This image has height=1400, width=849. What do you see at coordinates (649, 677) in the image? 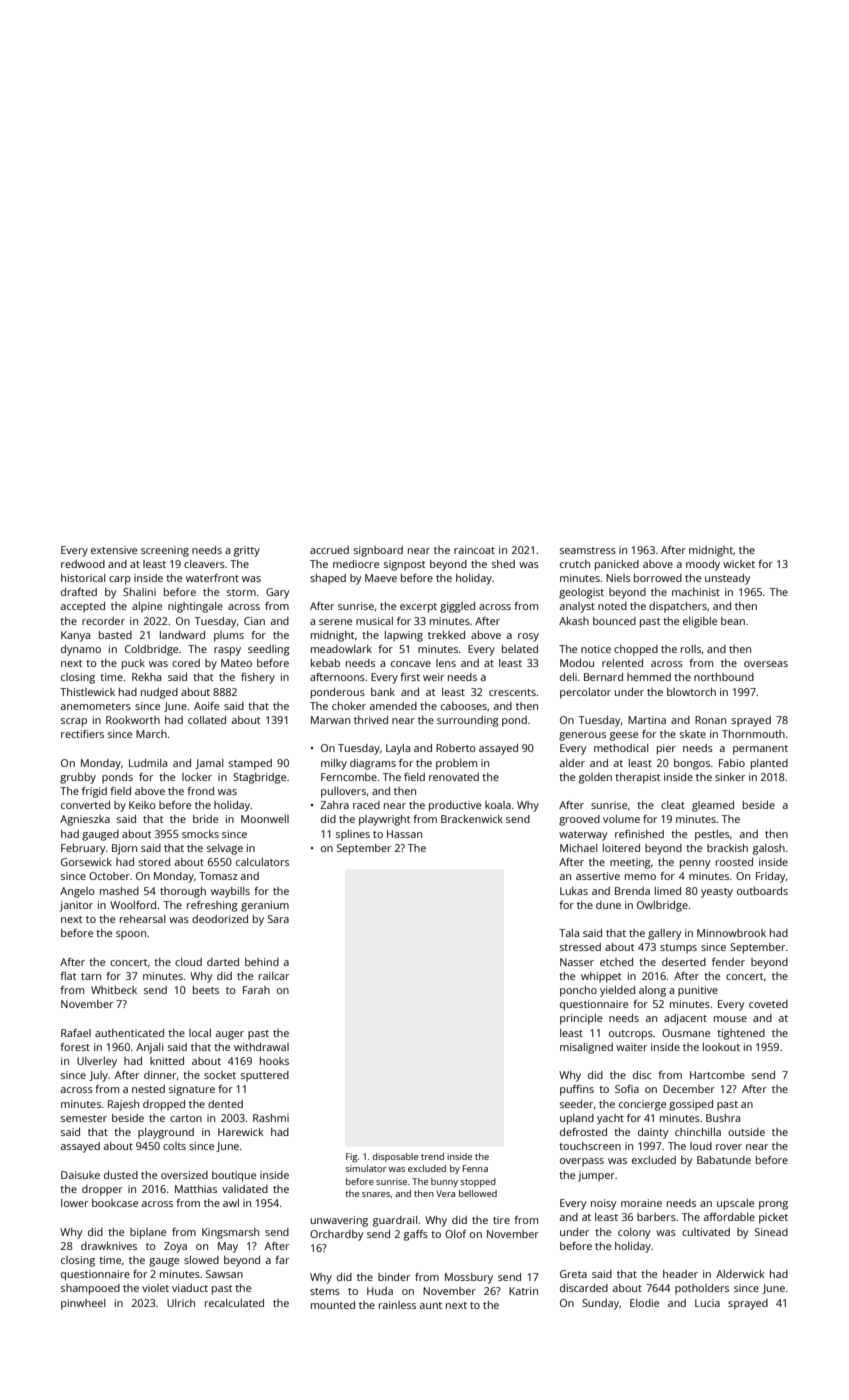
I see `hemmed` at bounding box center [649, 677].
